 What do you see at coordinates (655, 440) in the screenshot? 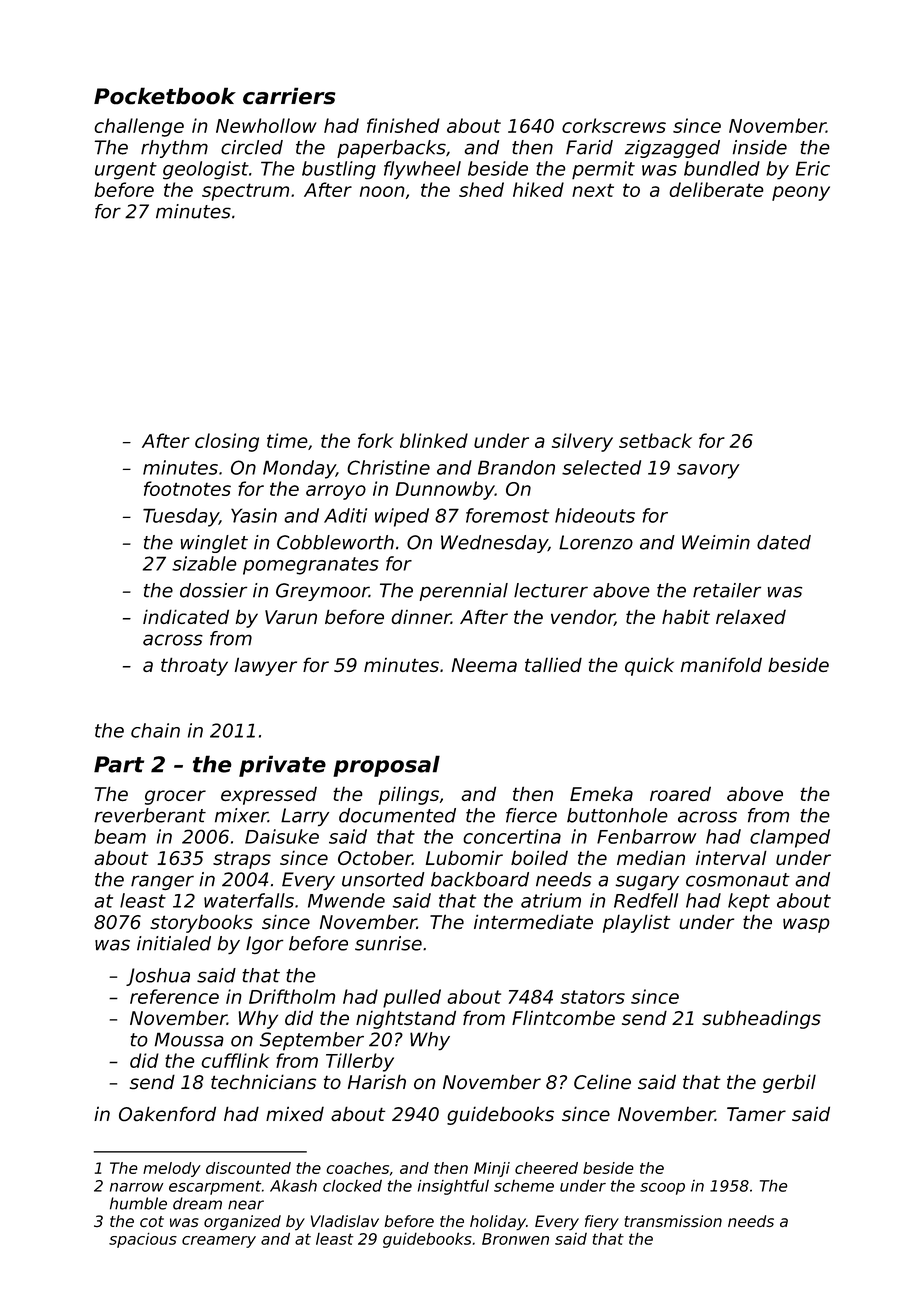
I see `setback` at bounding box center [655, 440].
